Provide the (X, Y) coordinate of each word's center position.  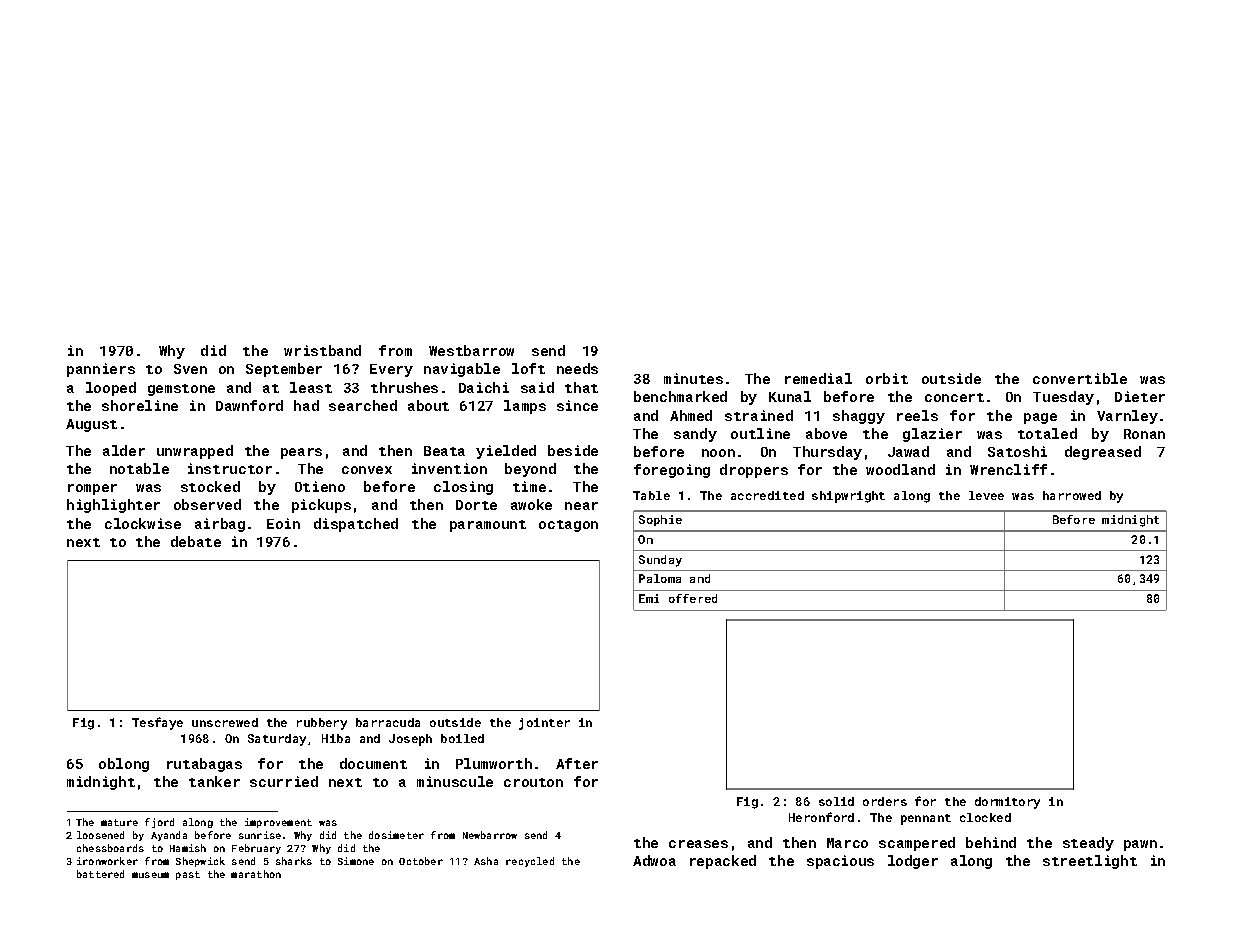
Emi (649, 598)
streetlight (1090, 862)
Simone (356, 861)
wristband (322, 350)
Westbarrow (471, 350)
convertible (1080, 378)
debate (196, 541)
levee (986, 495)
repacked (723, 862)
